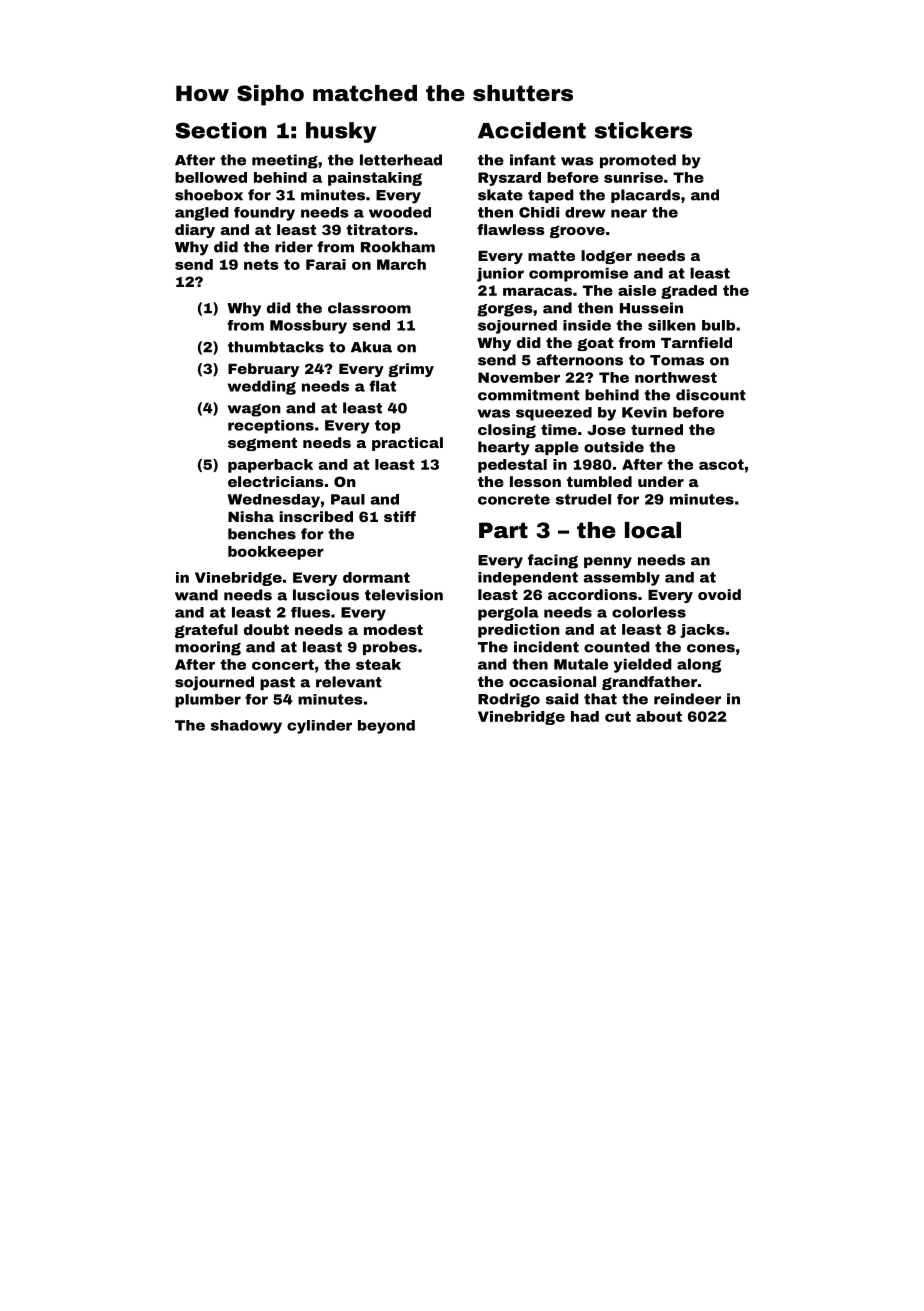 The height and width of the page is (1311, 924). I want to click on facing, so click(553, 561).
